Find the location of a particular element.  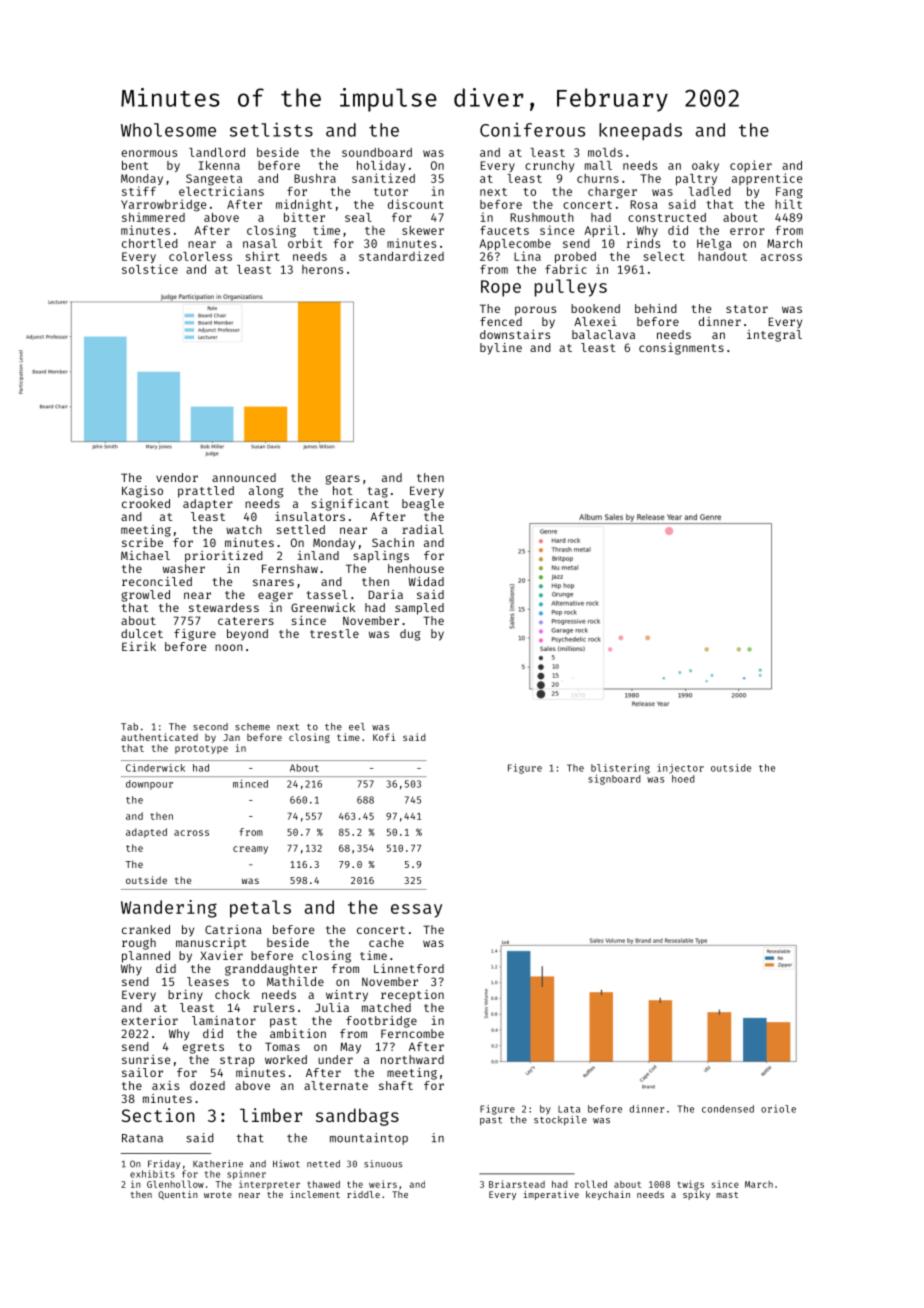

integral is located at coordinates (774, 336).
